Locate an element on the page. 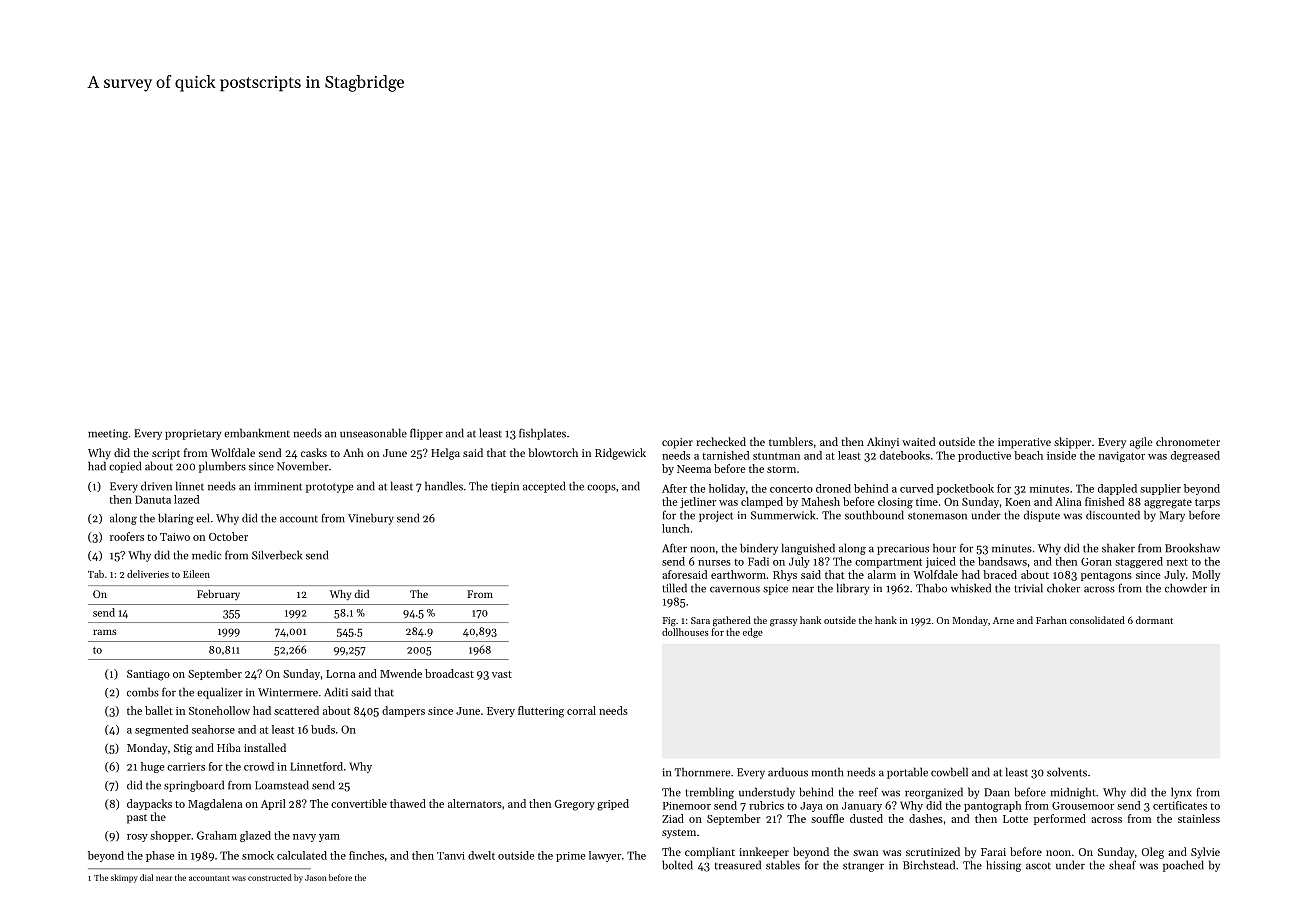  February is located at coordinates (218, 595).
